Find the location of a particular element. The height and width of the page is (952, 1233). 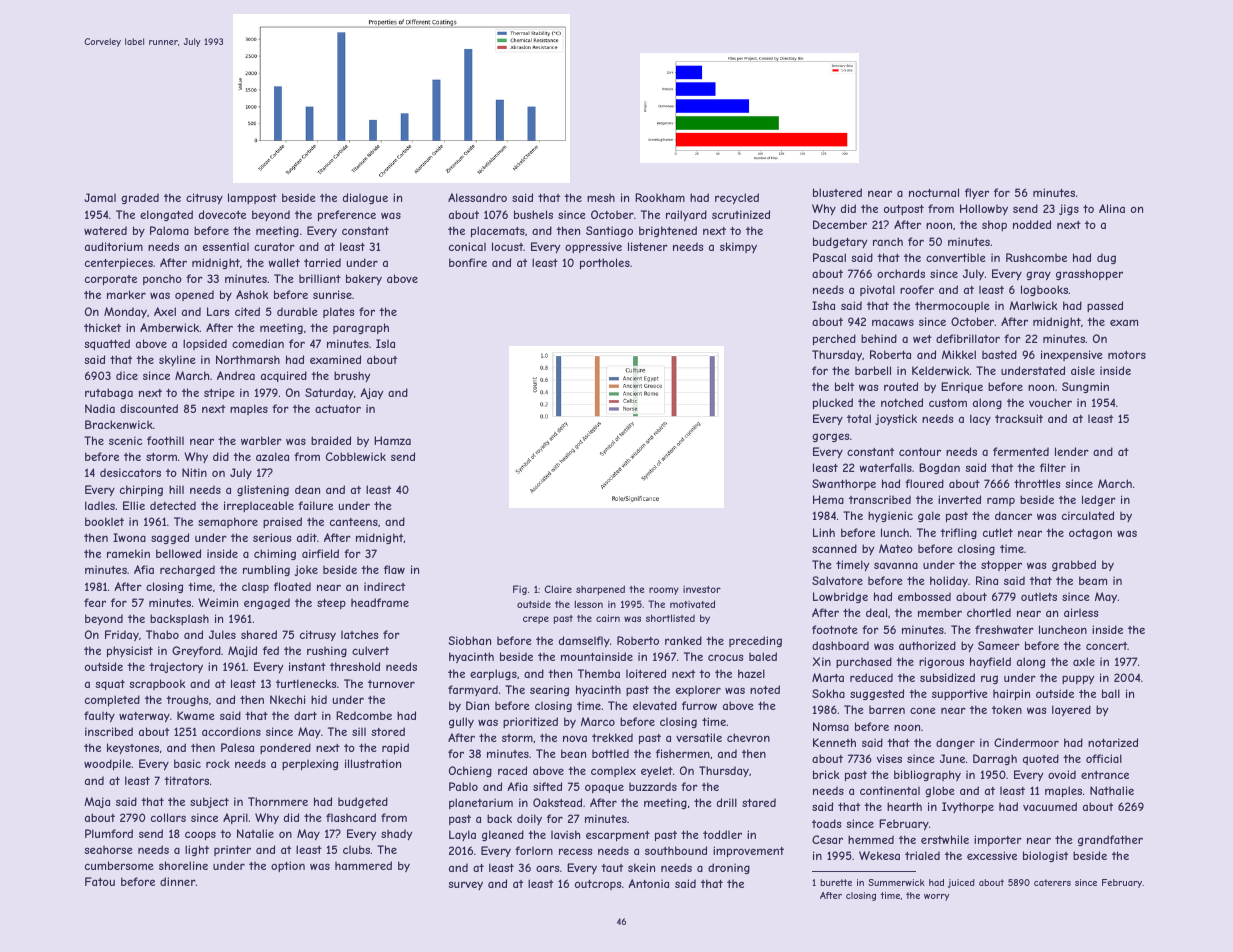

Rookham is located at coordinates (660, 197).
